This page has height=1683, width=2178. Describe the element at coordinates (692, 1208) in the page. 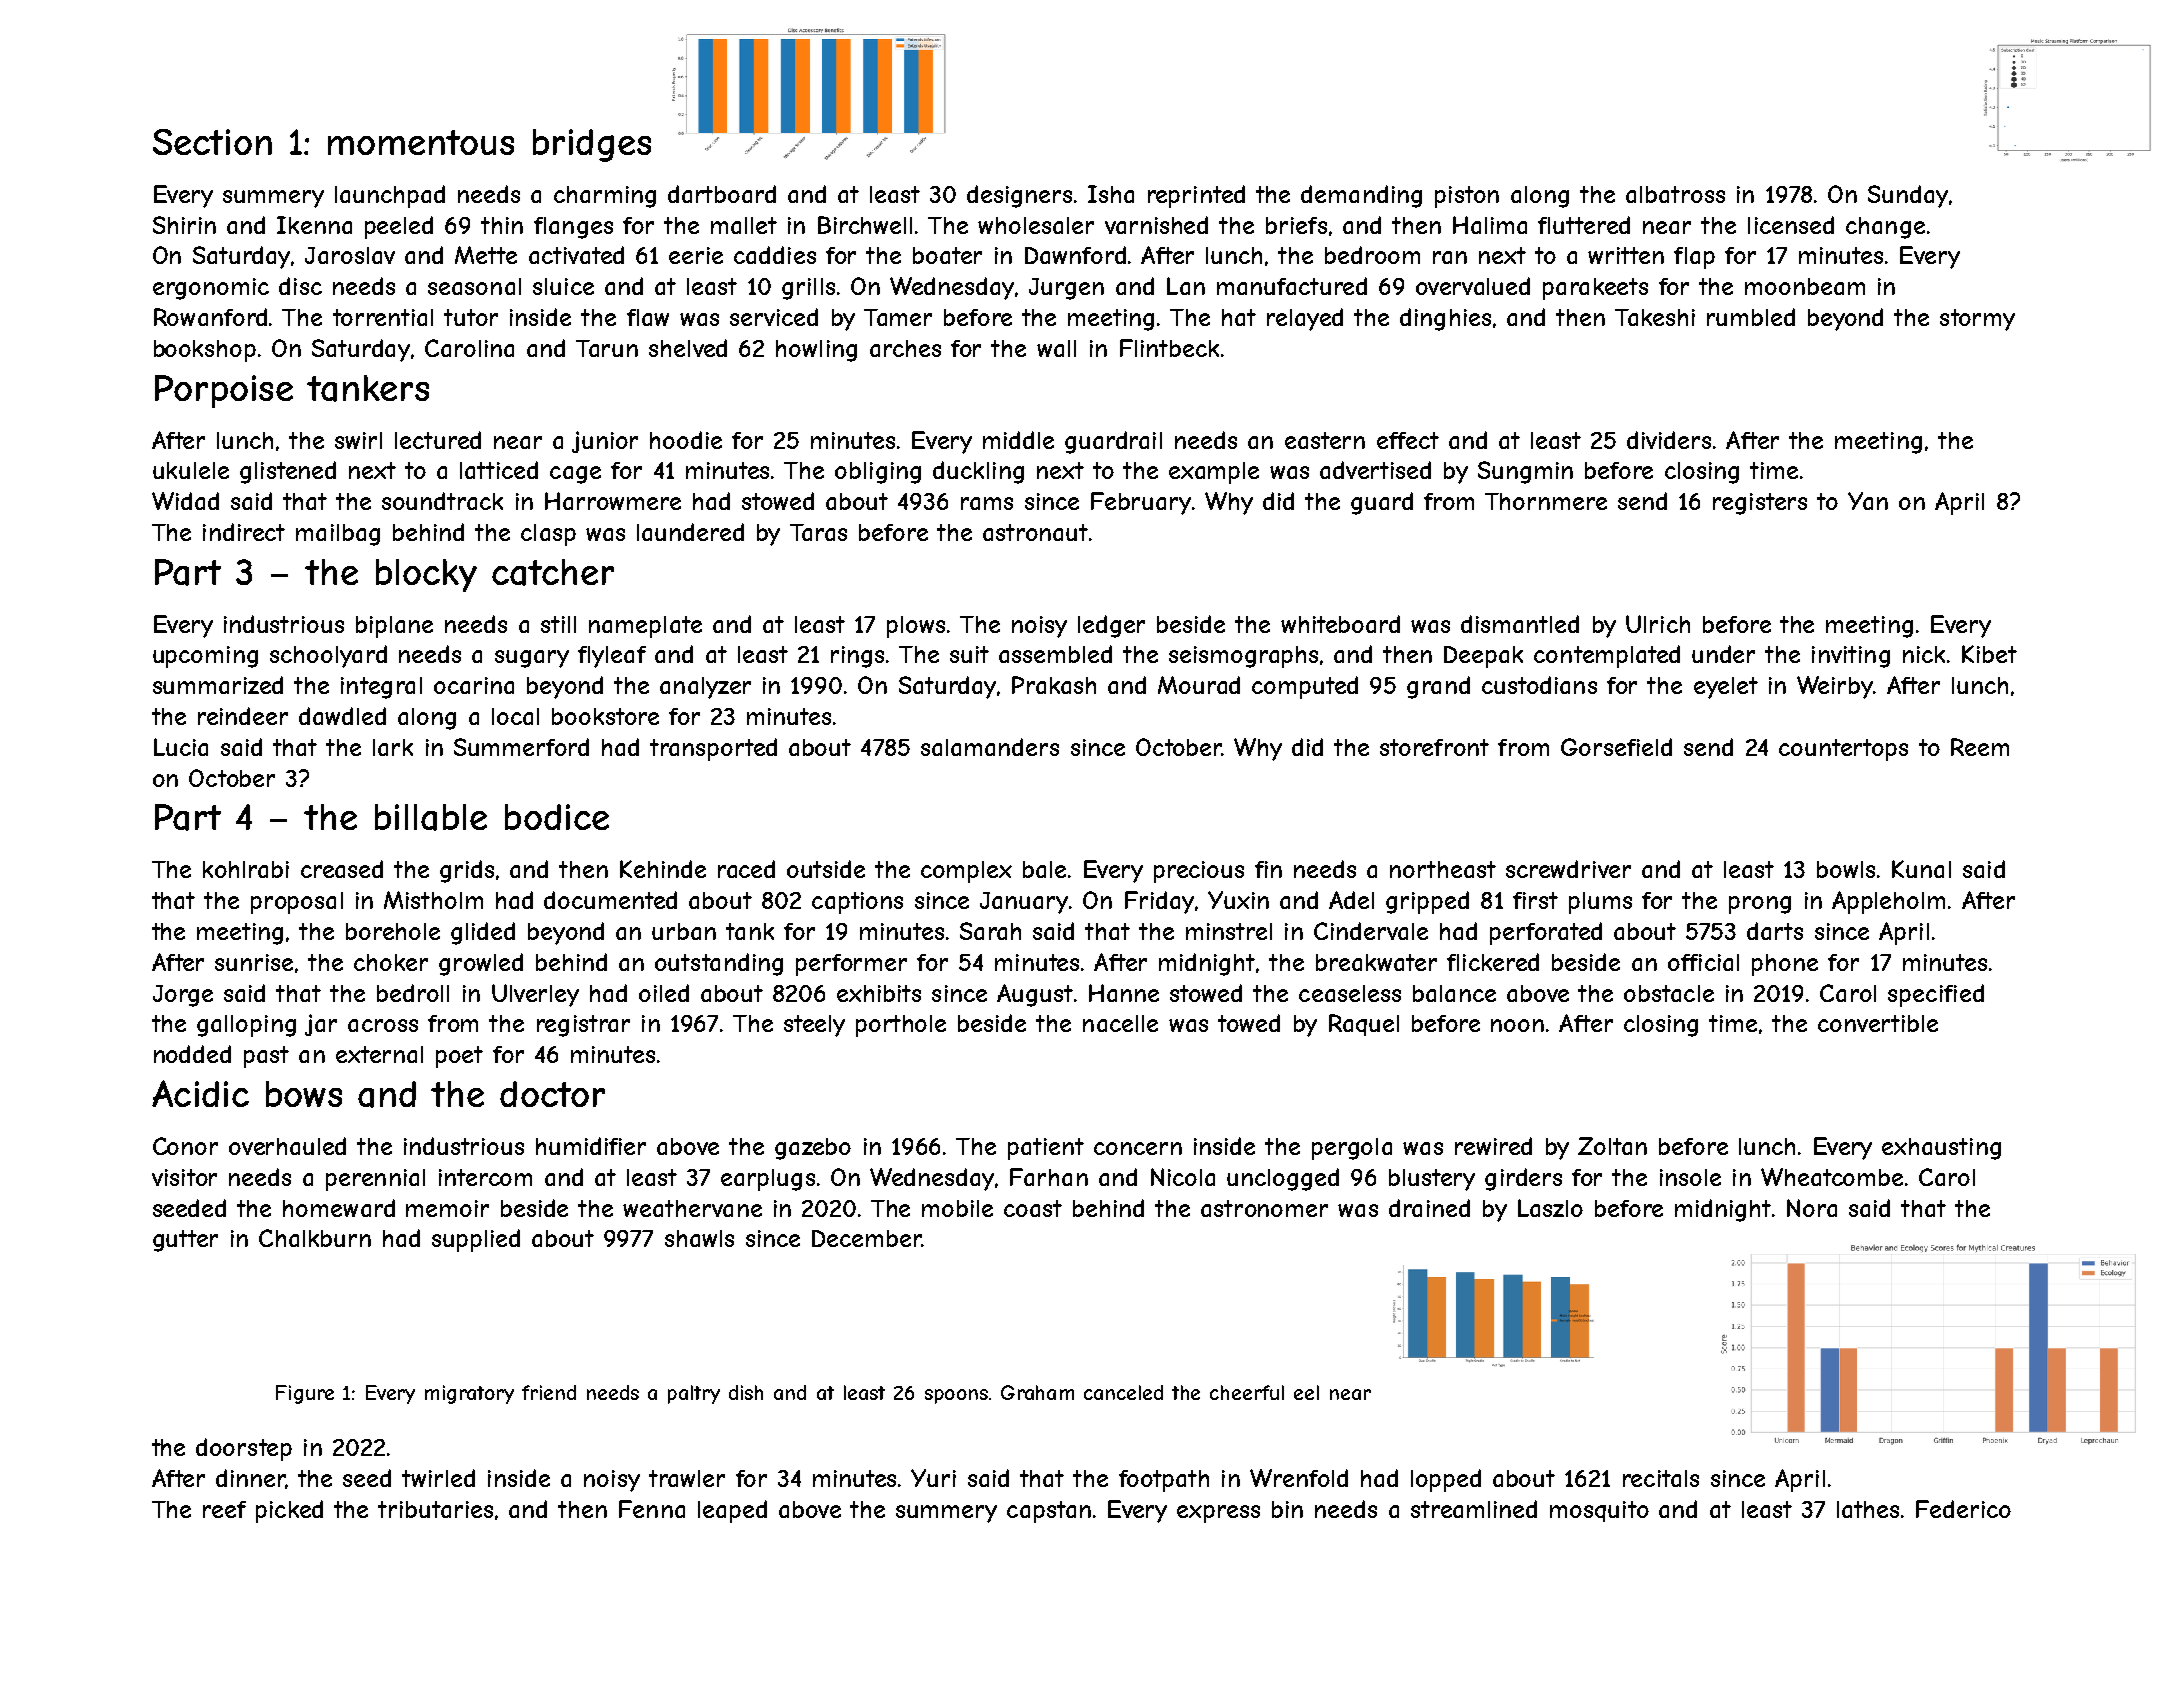

I see `weathervane` at that location.
